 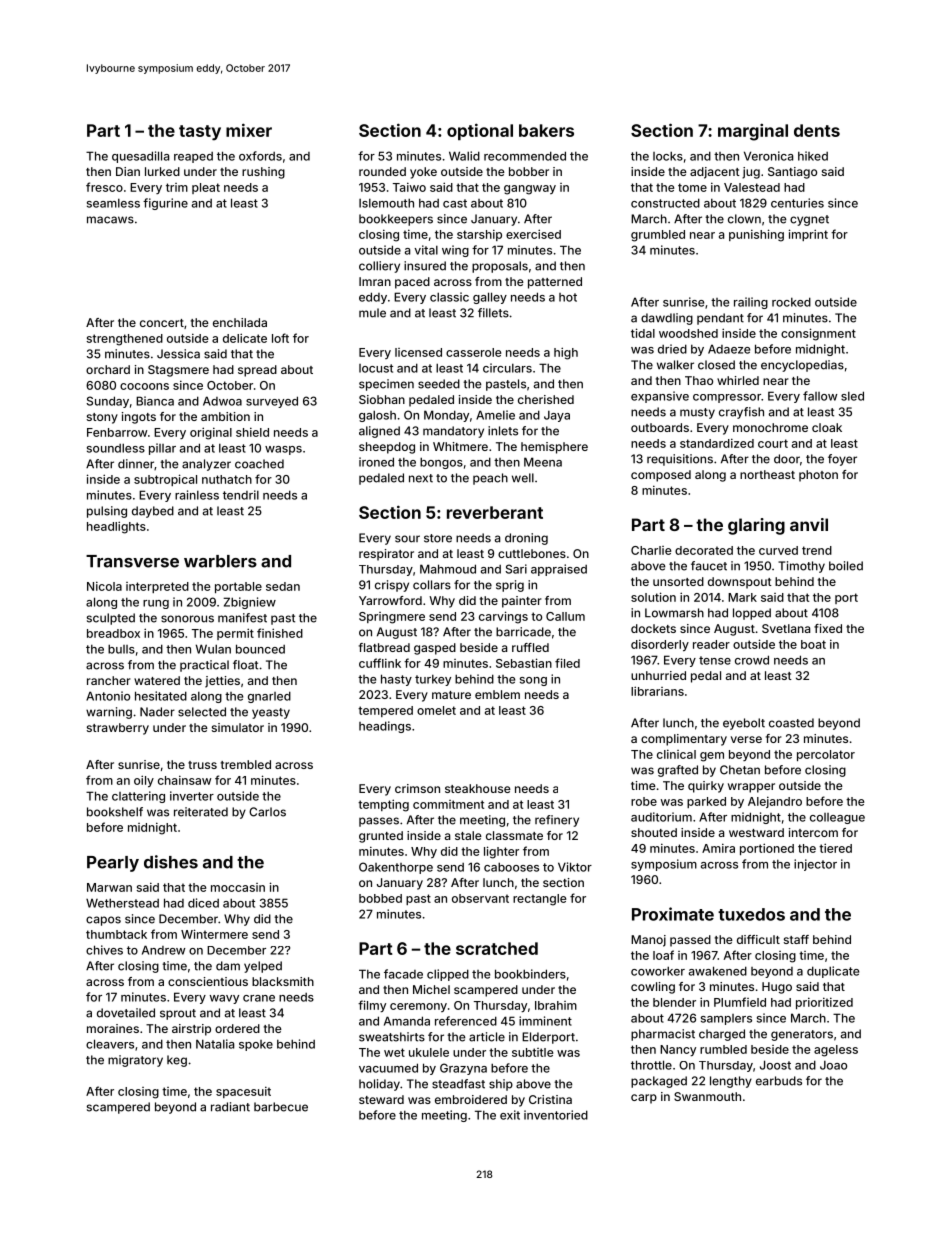 I want to click on commitment, so click(x=448, y=804).
